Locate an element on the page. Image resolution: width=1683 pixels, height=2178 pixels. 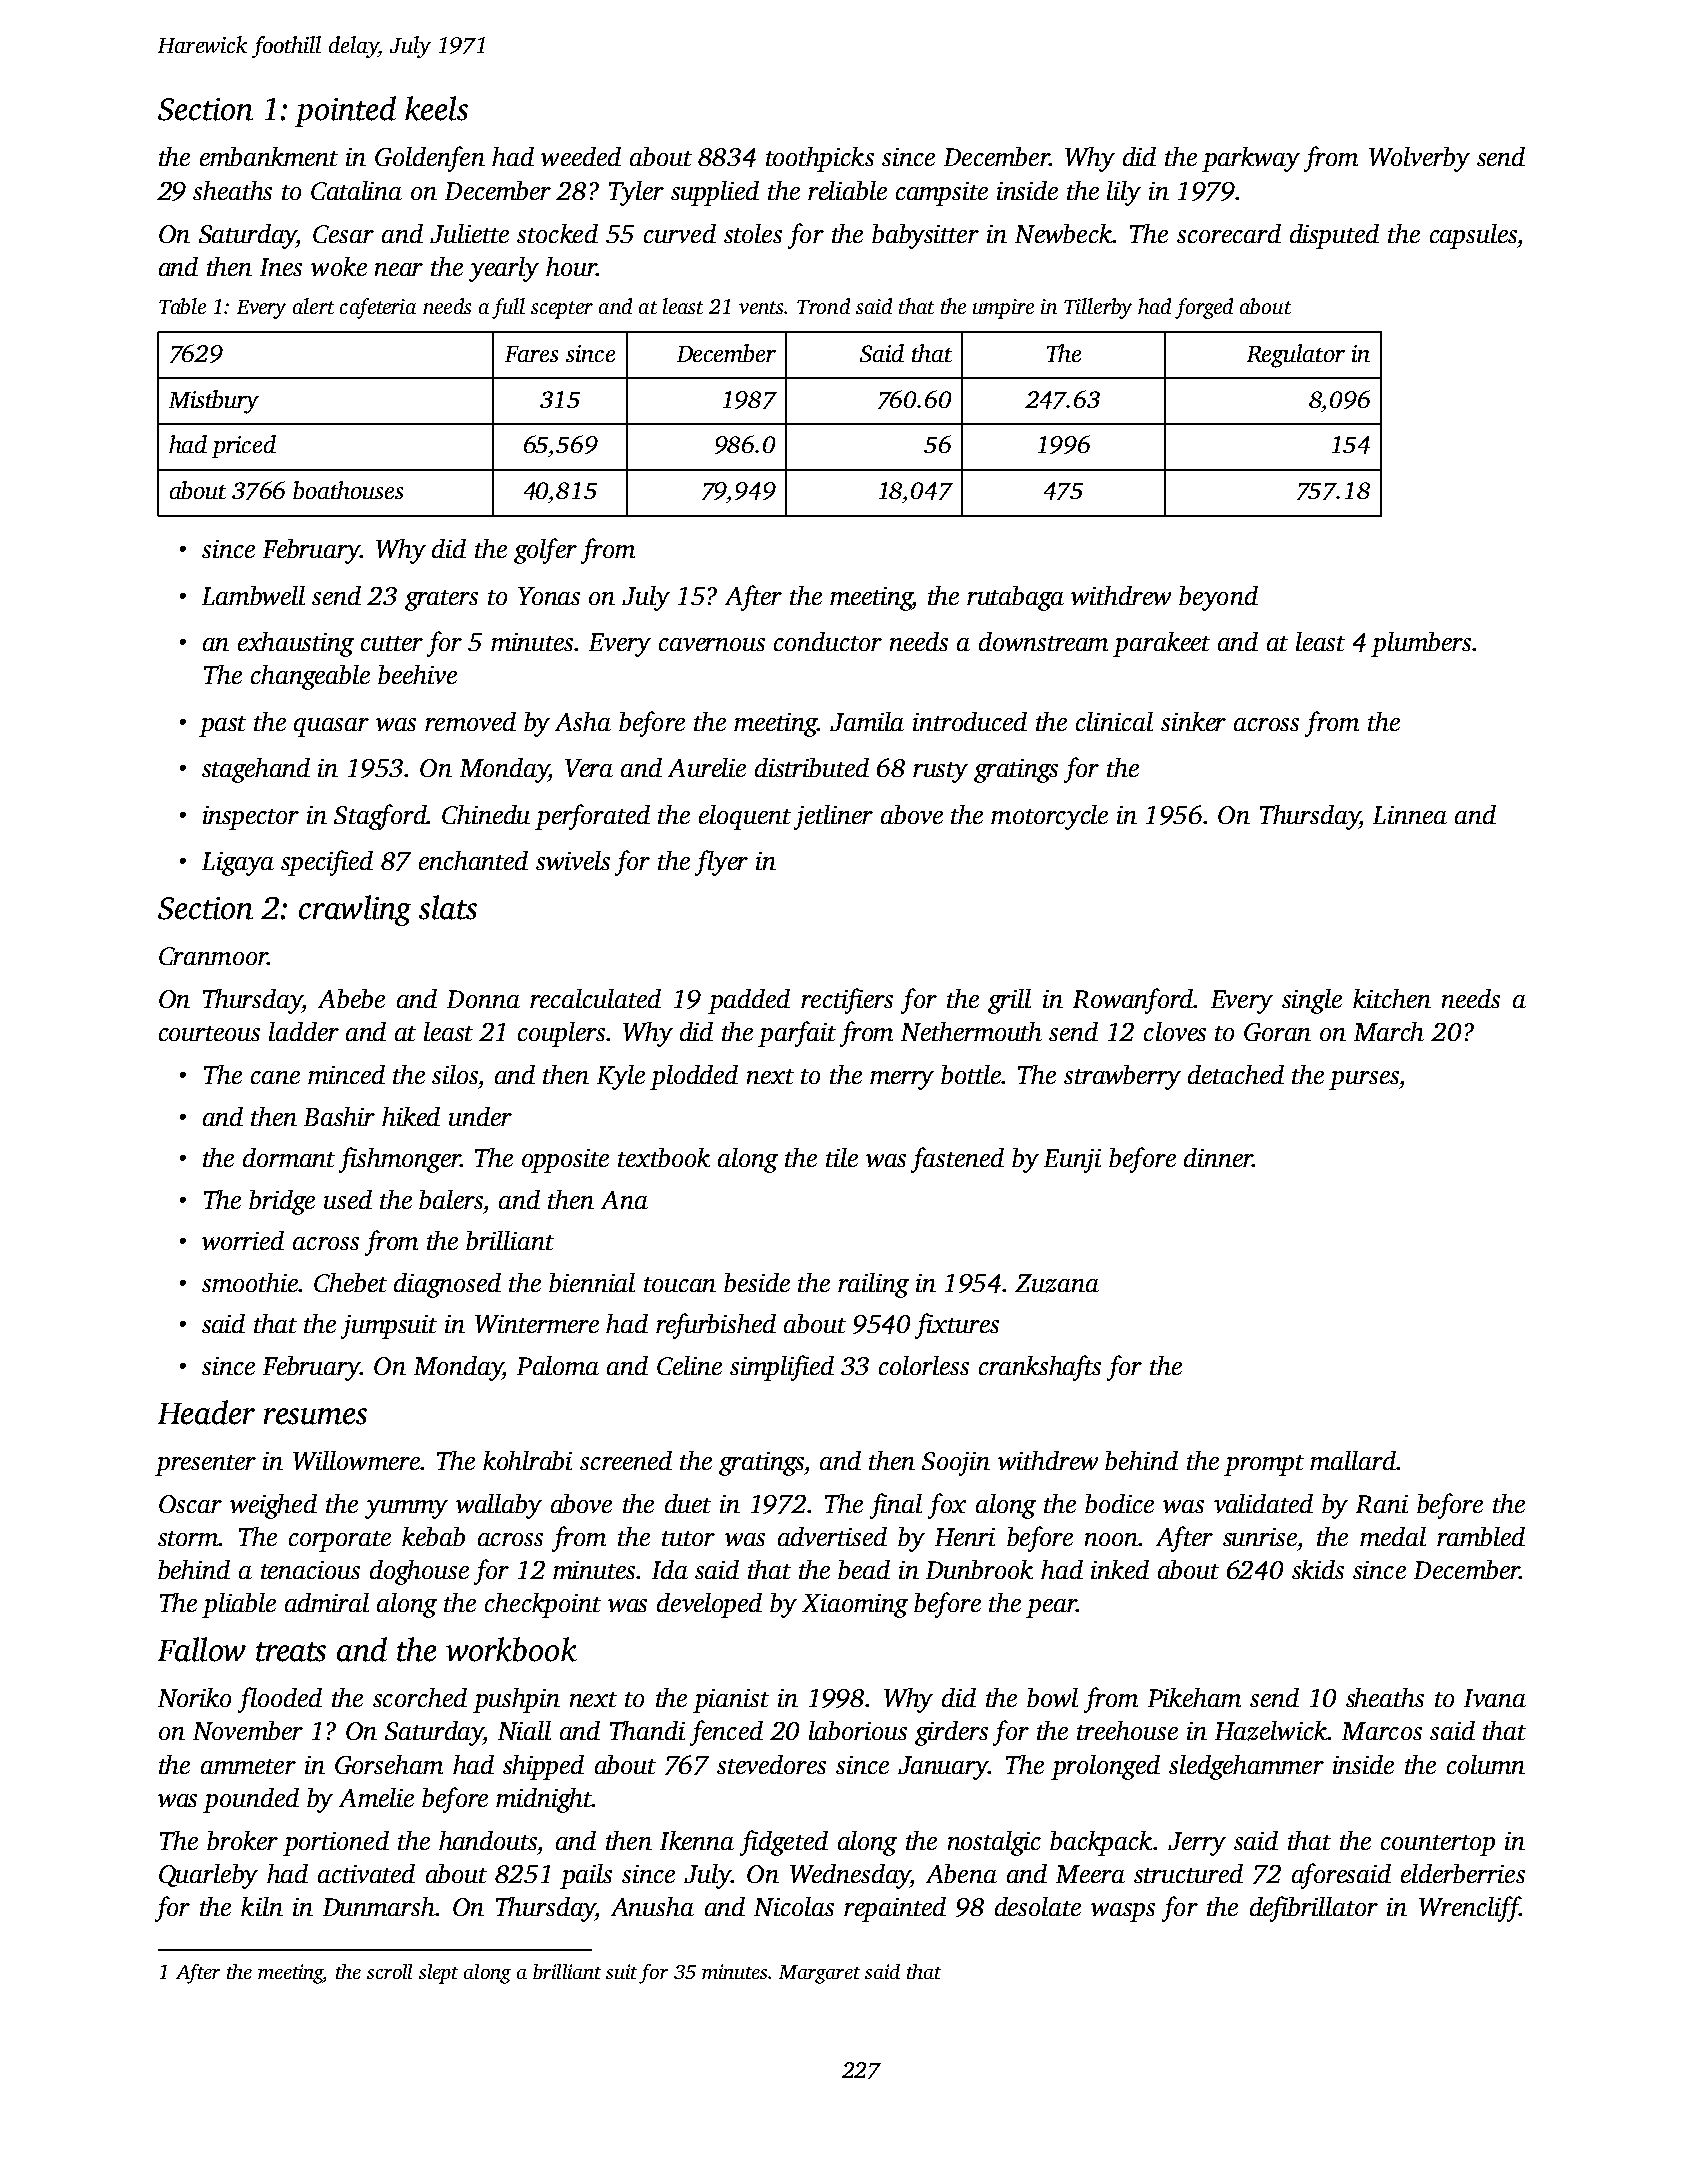
plumbers is located at coordinates (1421, 644).
